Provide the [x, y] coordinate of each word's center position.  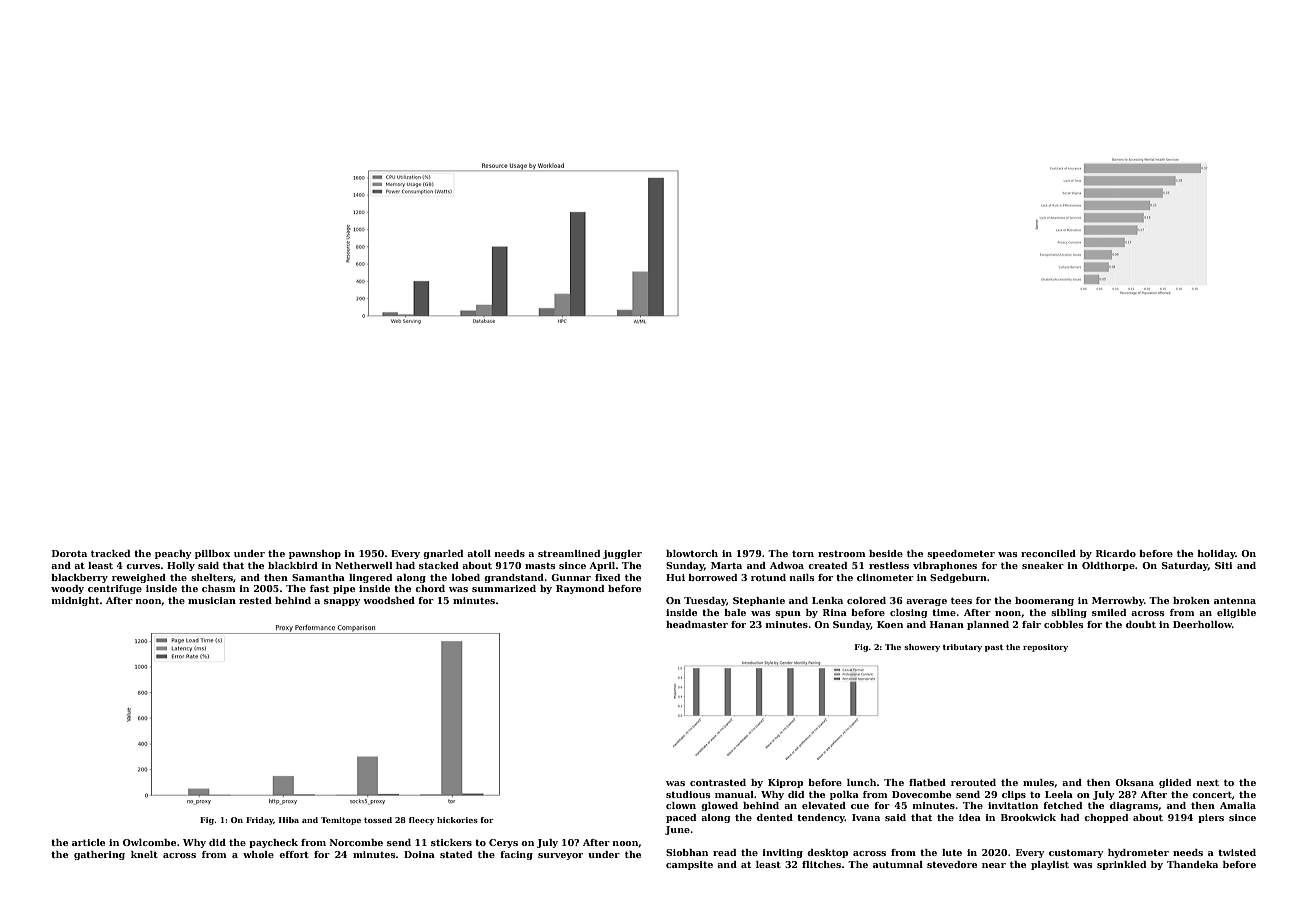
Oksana [1134, 782]
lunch [862, 782]
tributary [962, 648]
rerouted [973, 782]
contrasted [718, 782]
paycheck [273, 843]
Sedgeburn [958, 578]
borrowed [712, 577]
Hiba [289, 820]
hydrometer [1138, 853]
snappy [342, 602]
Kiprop [785, 783]
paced [681, 818]
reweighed [139, 578]
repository [1045, 648]
